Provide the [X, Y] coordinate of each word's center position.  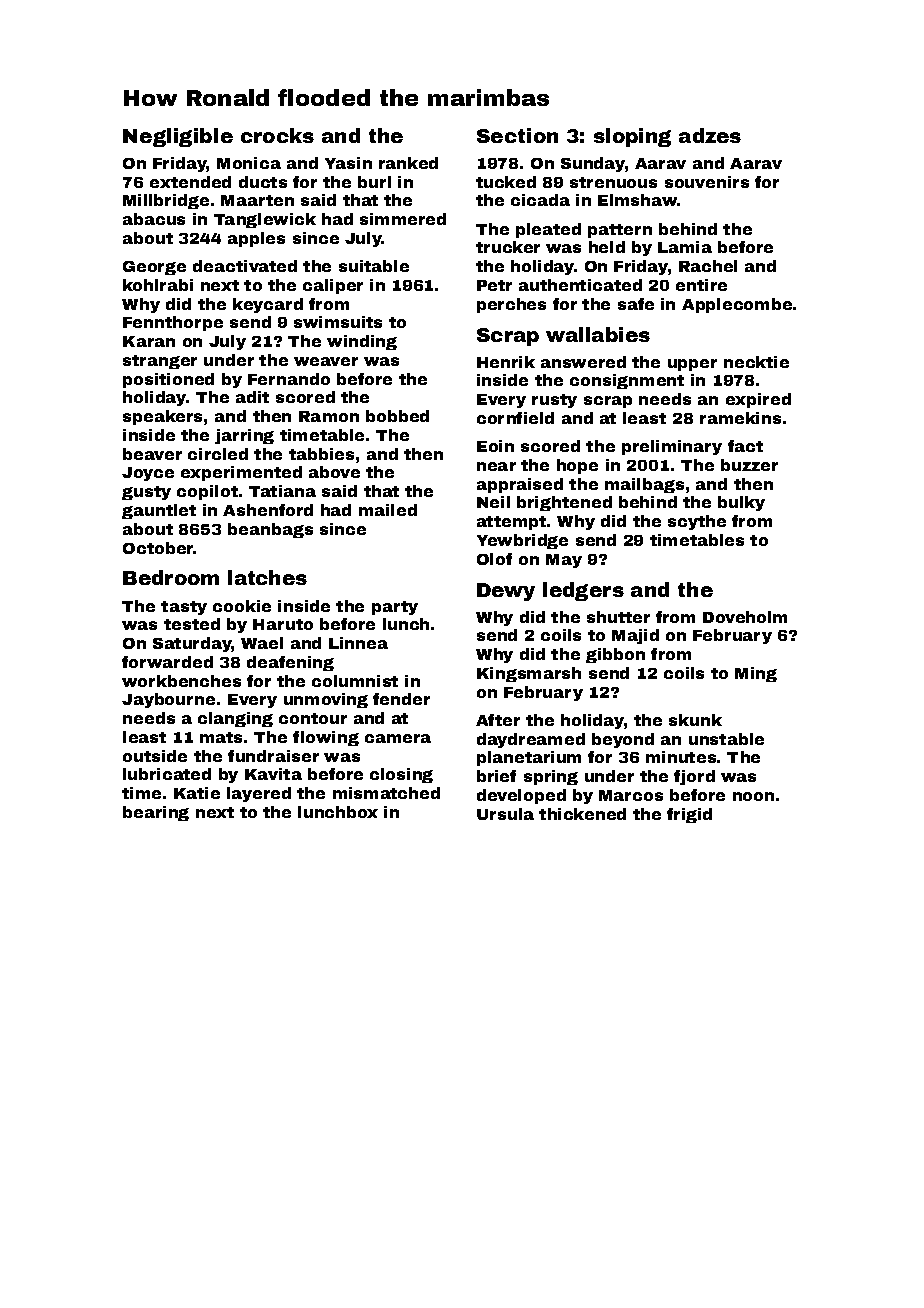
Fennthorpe [173, 323]
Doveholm [745, 617]
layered [259, 794]
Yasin [348, 163]
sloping [632, 137]
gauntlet [159, 511]
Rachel [708, 266]
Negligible [178, 137]
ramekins [740, 418]
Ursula [505, 814]
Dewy [506, 592]
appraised [520, 485]
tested [192, 624]
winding [362, 342]
